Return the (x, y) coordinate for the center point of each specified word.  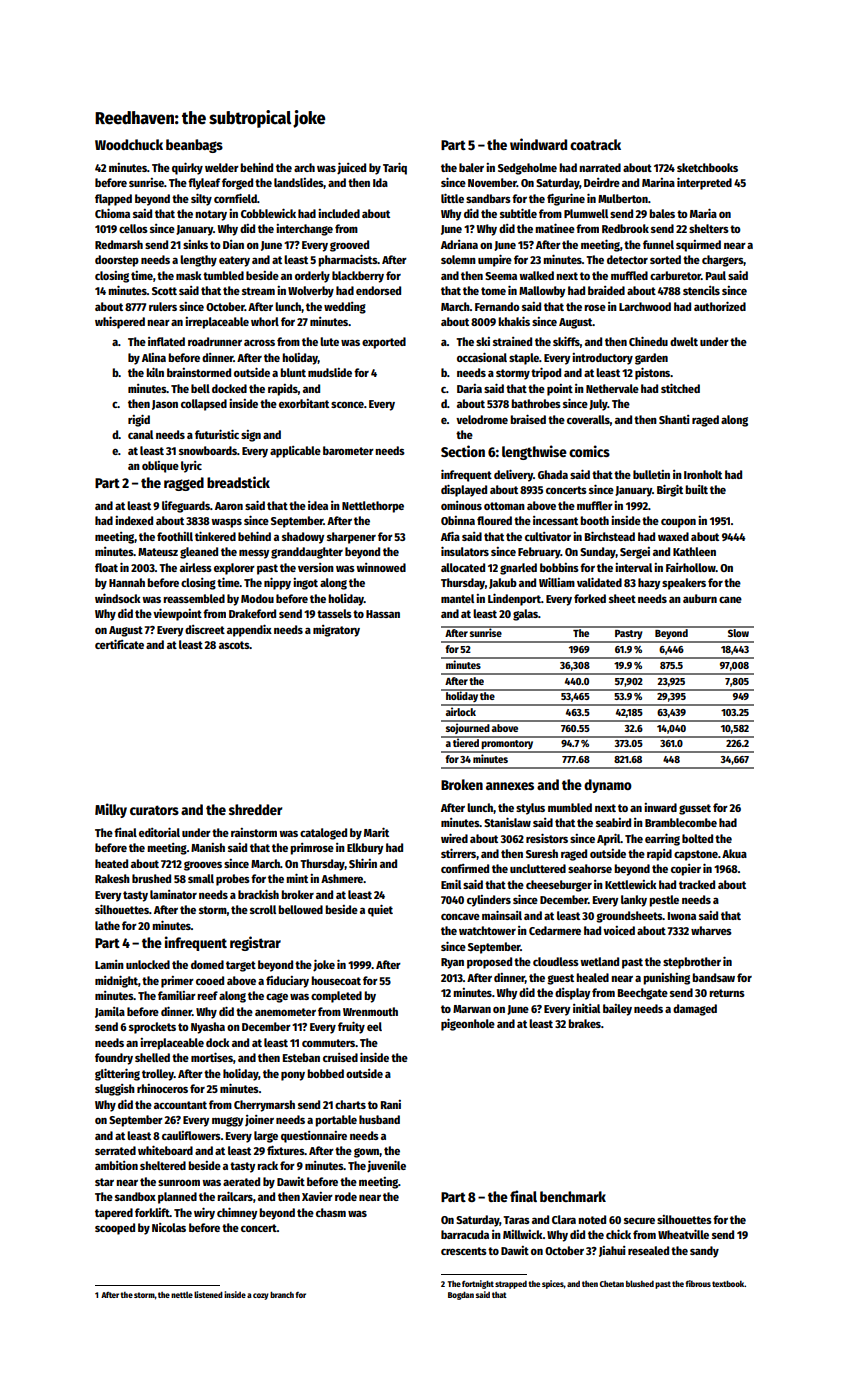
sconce (347, 404)
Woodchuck (129, 144)
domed (207, 964)
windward (538, 144)
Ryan (452, 963)
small (201, 878)
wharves (711, 930)
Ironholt (703, 474)
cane (730, 599)
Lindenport (514, 599)
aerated (241, 1181)
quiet (380, 910)
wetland (599, 961)
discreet (205, 629)
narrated (600, 167)
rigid (139, 420)
